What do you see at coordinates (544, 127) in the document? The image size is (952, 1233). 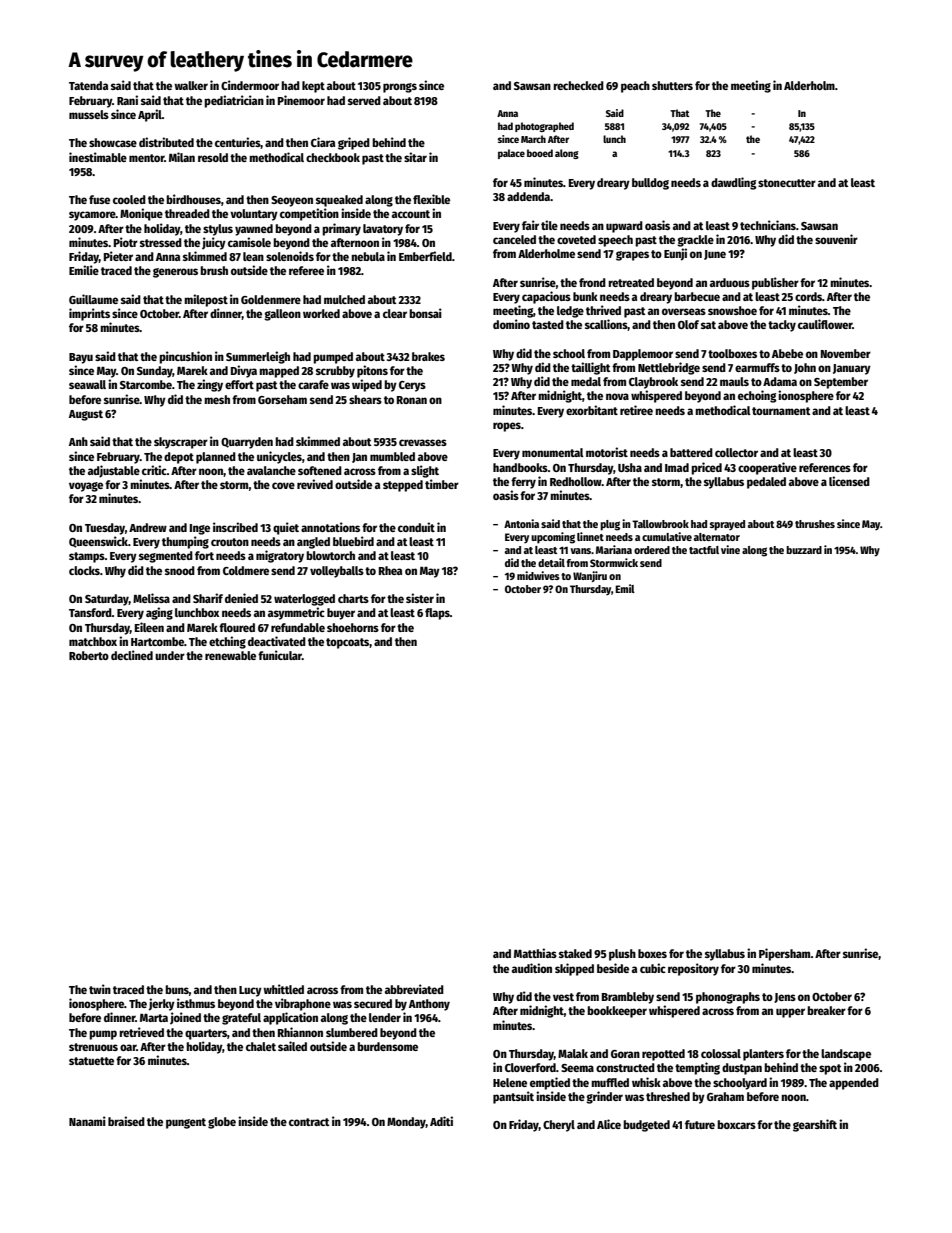 I see `photographed` at bounding box center [544, 127].
